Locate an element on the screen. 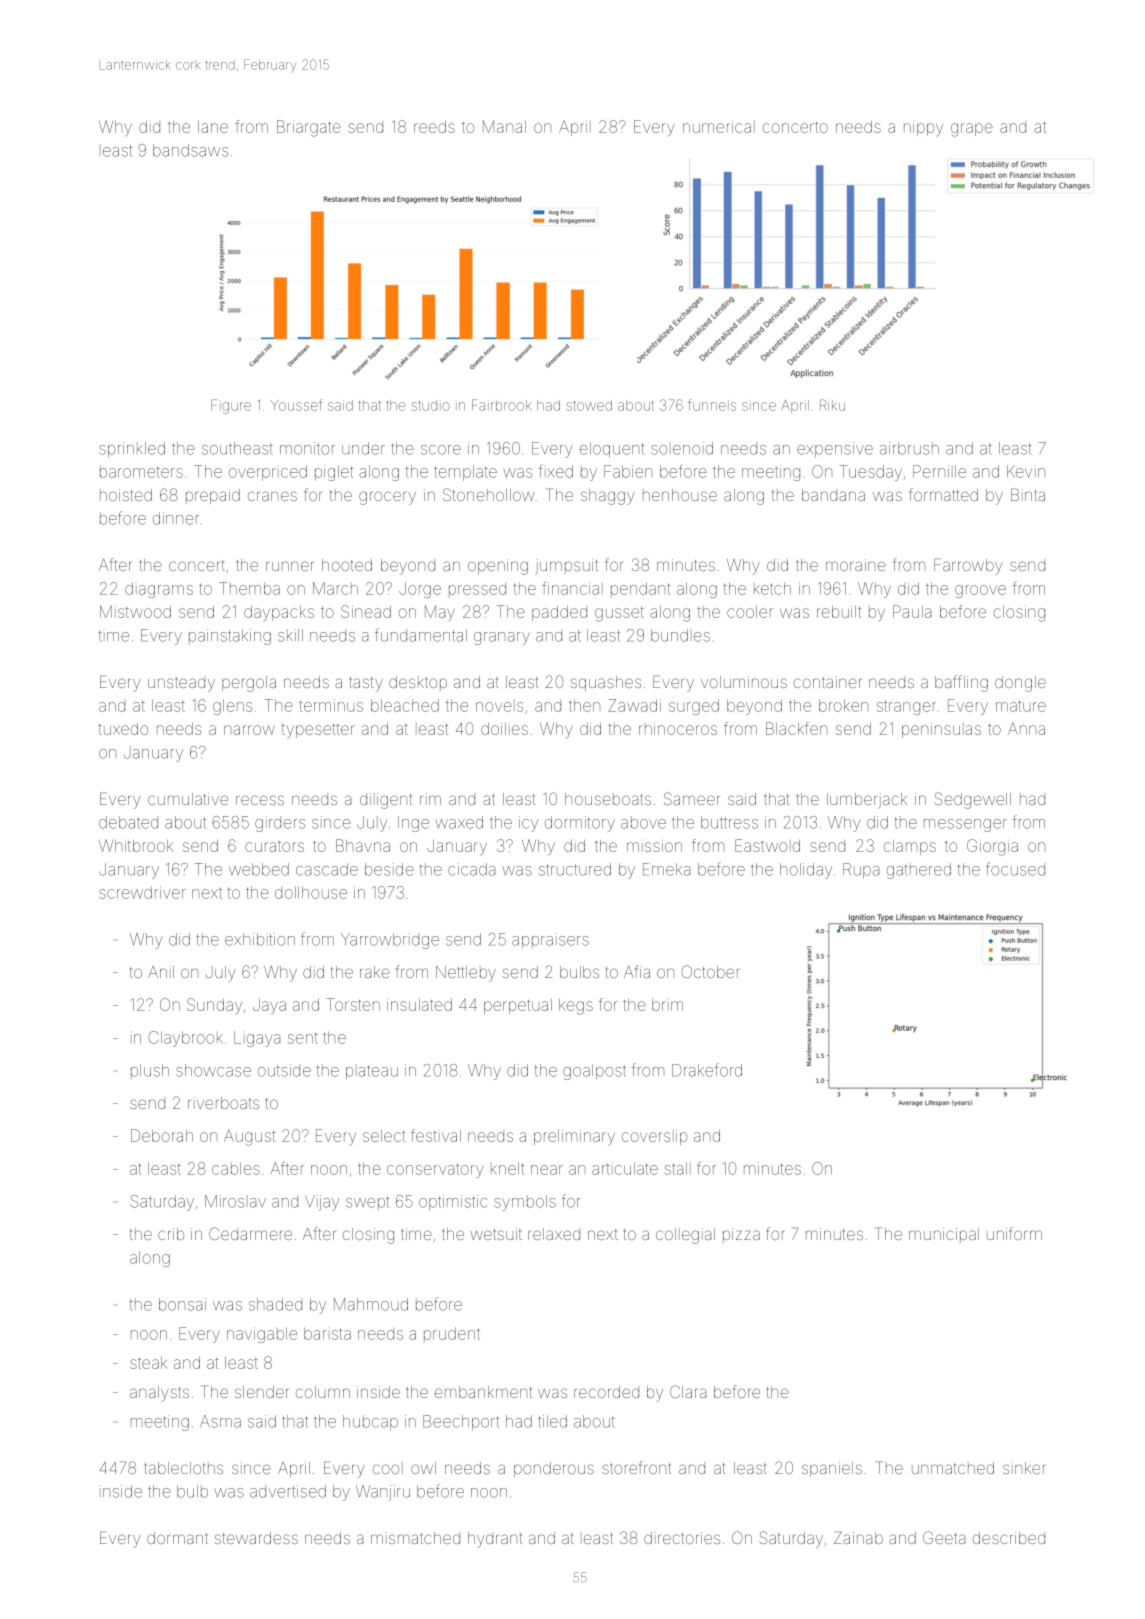  unsteady is located at coordinates (181, 684).
